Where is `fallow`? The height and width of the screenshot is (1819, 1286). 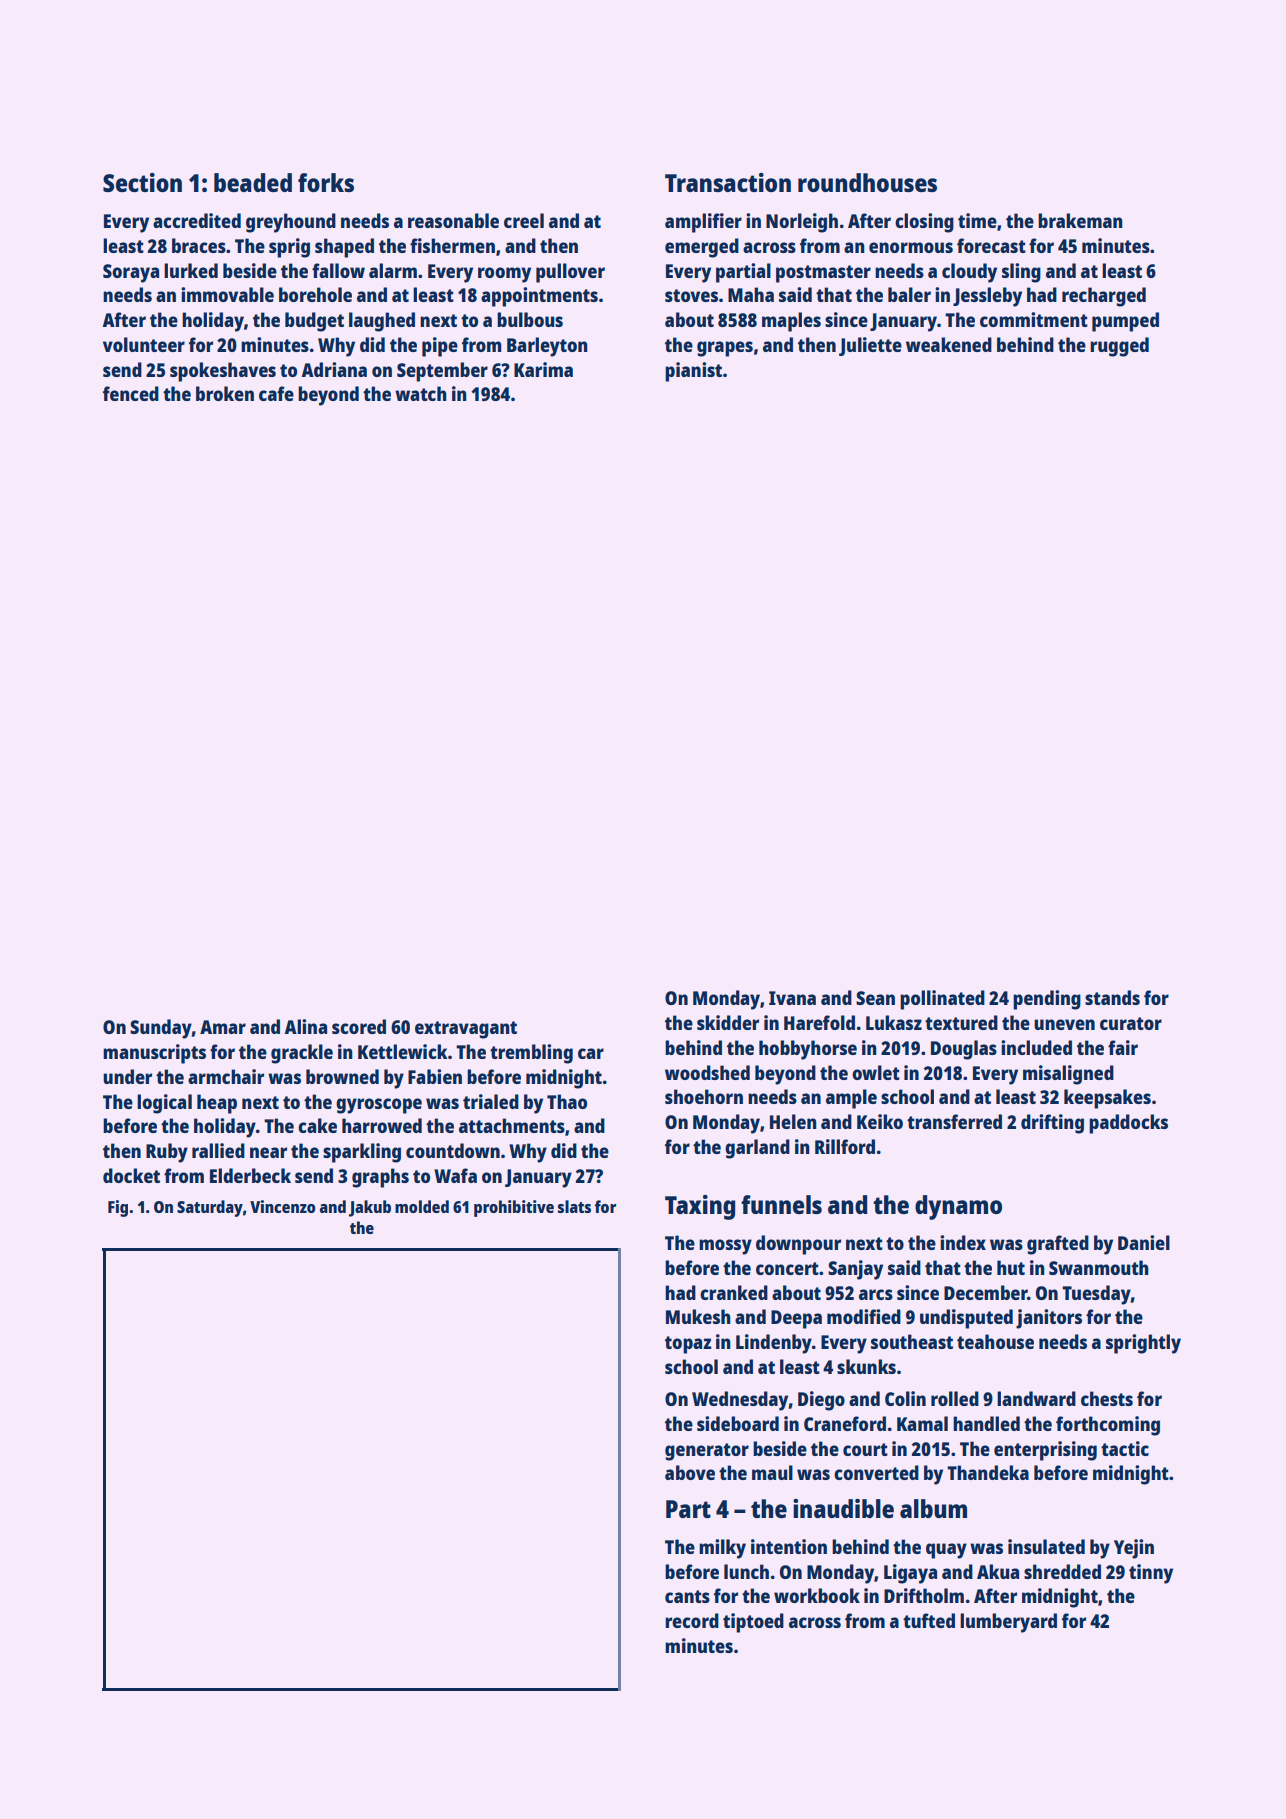
fallow is located at coordinates (338, 270).
